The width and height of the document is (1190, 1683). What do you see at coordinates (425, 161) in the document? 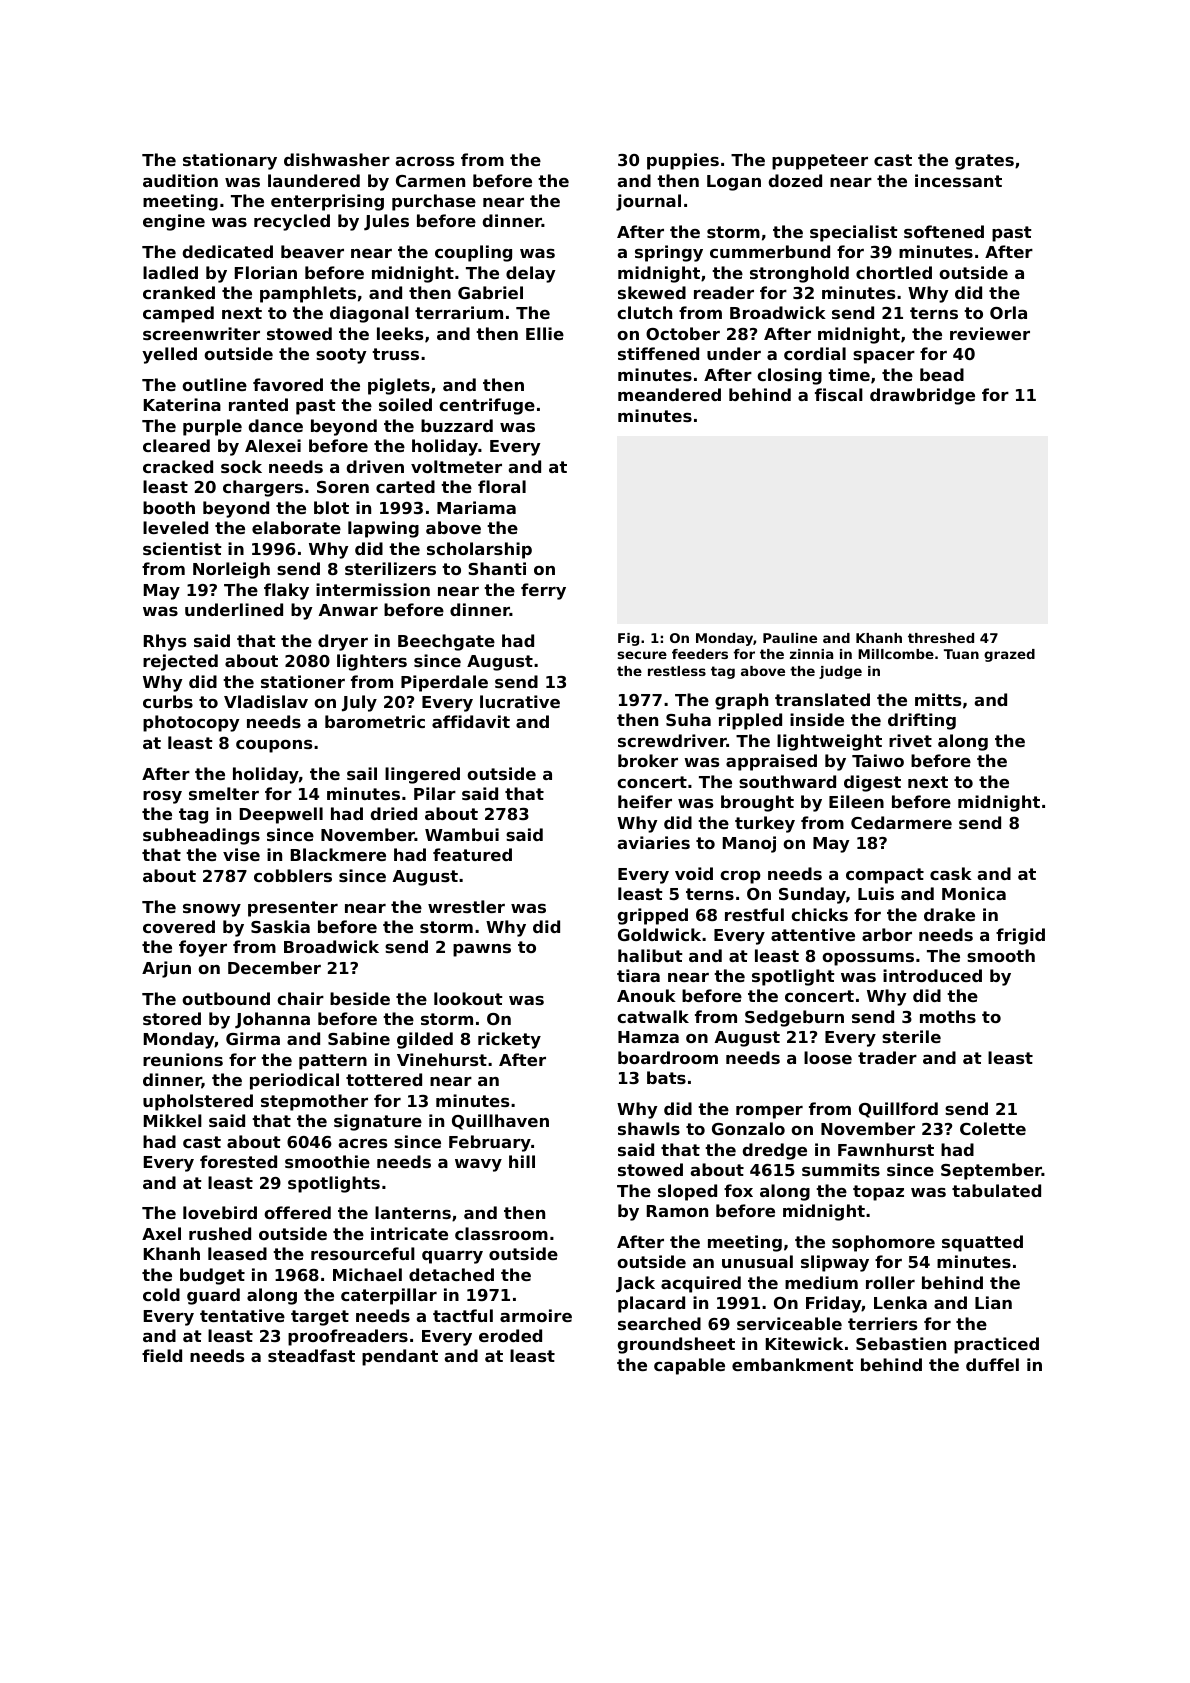
I see `across` at bounding box center [425, 161].
